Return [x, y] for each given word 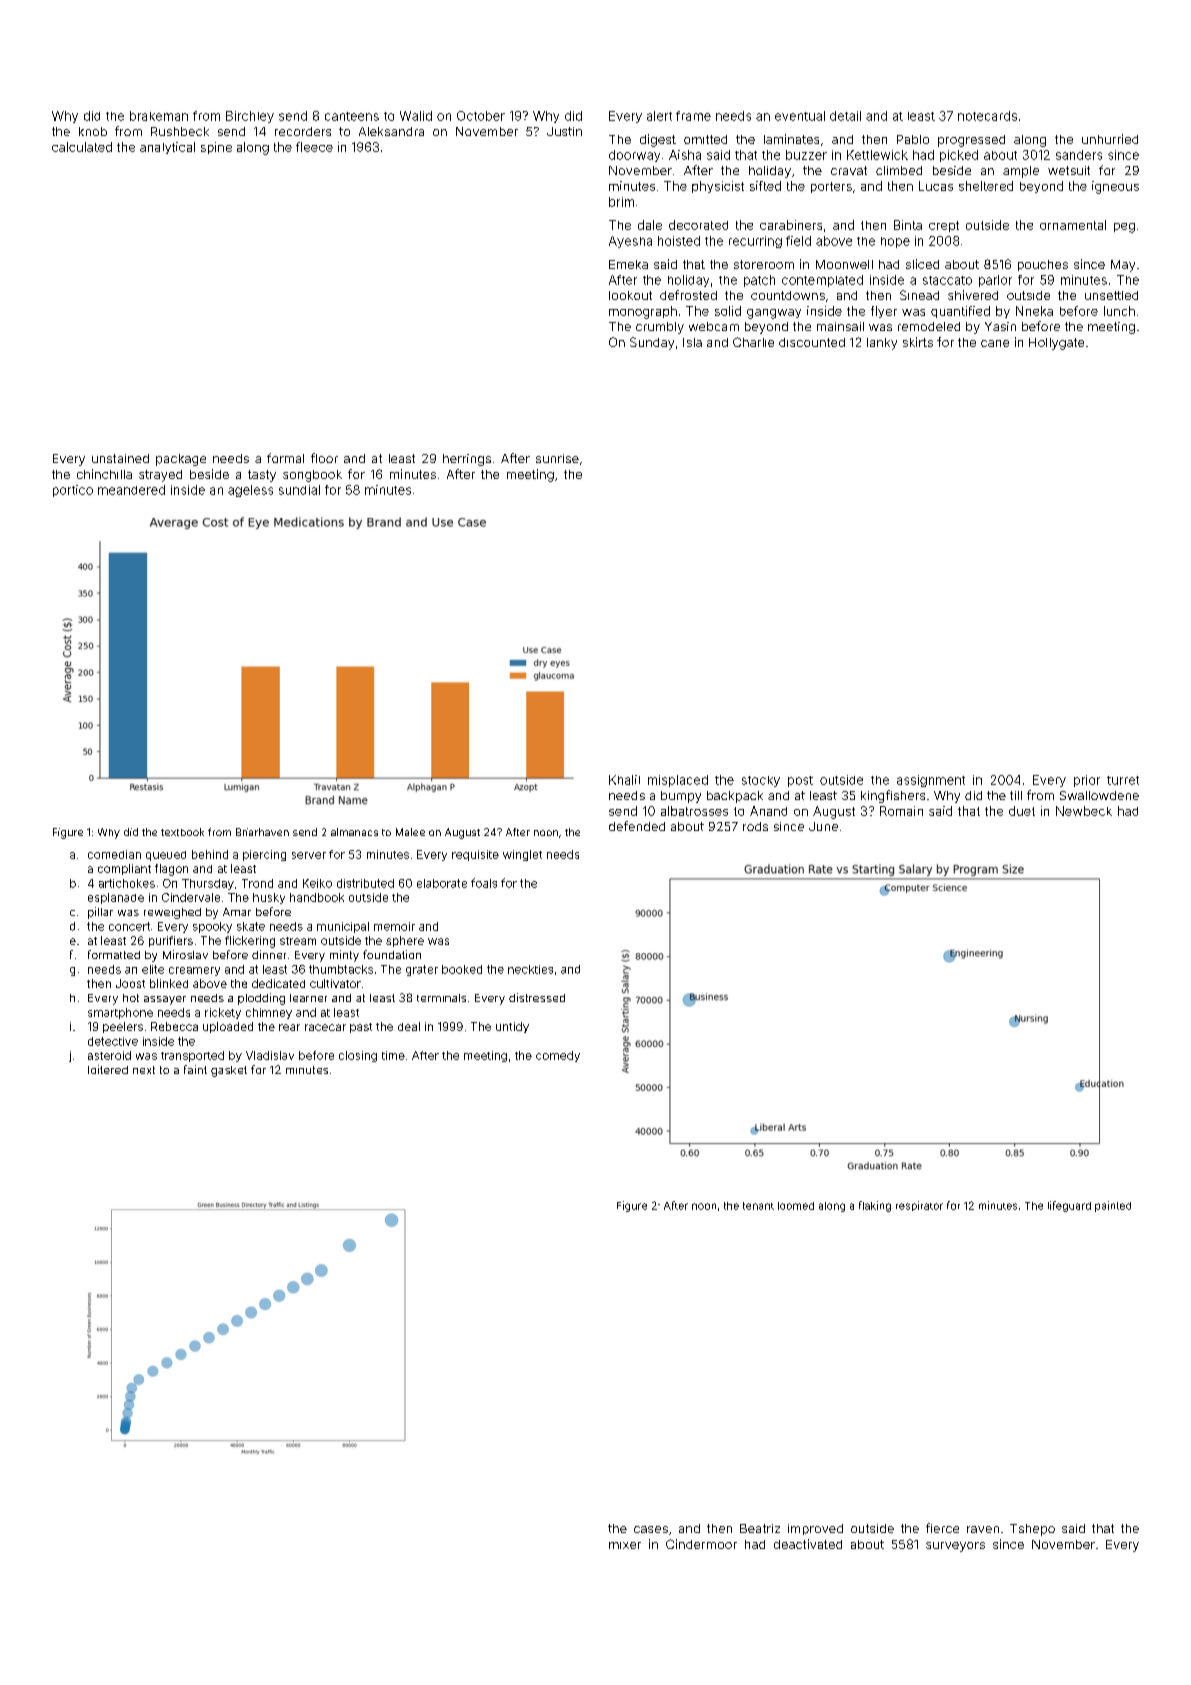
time [393, 1055]
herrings [467, 460]
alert [659, 116]
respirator [919, 1206]
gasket [229, 1071]
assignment [931, 781]
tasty [262, 476]
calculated [82, 147]
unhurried [1110, 139]
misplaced [678, 781]
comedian [114, 854]
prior [1087, 781]
